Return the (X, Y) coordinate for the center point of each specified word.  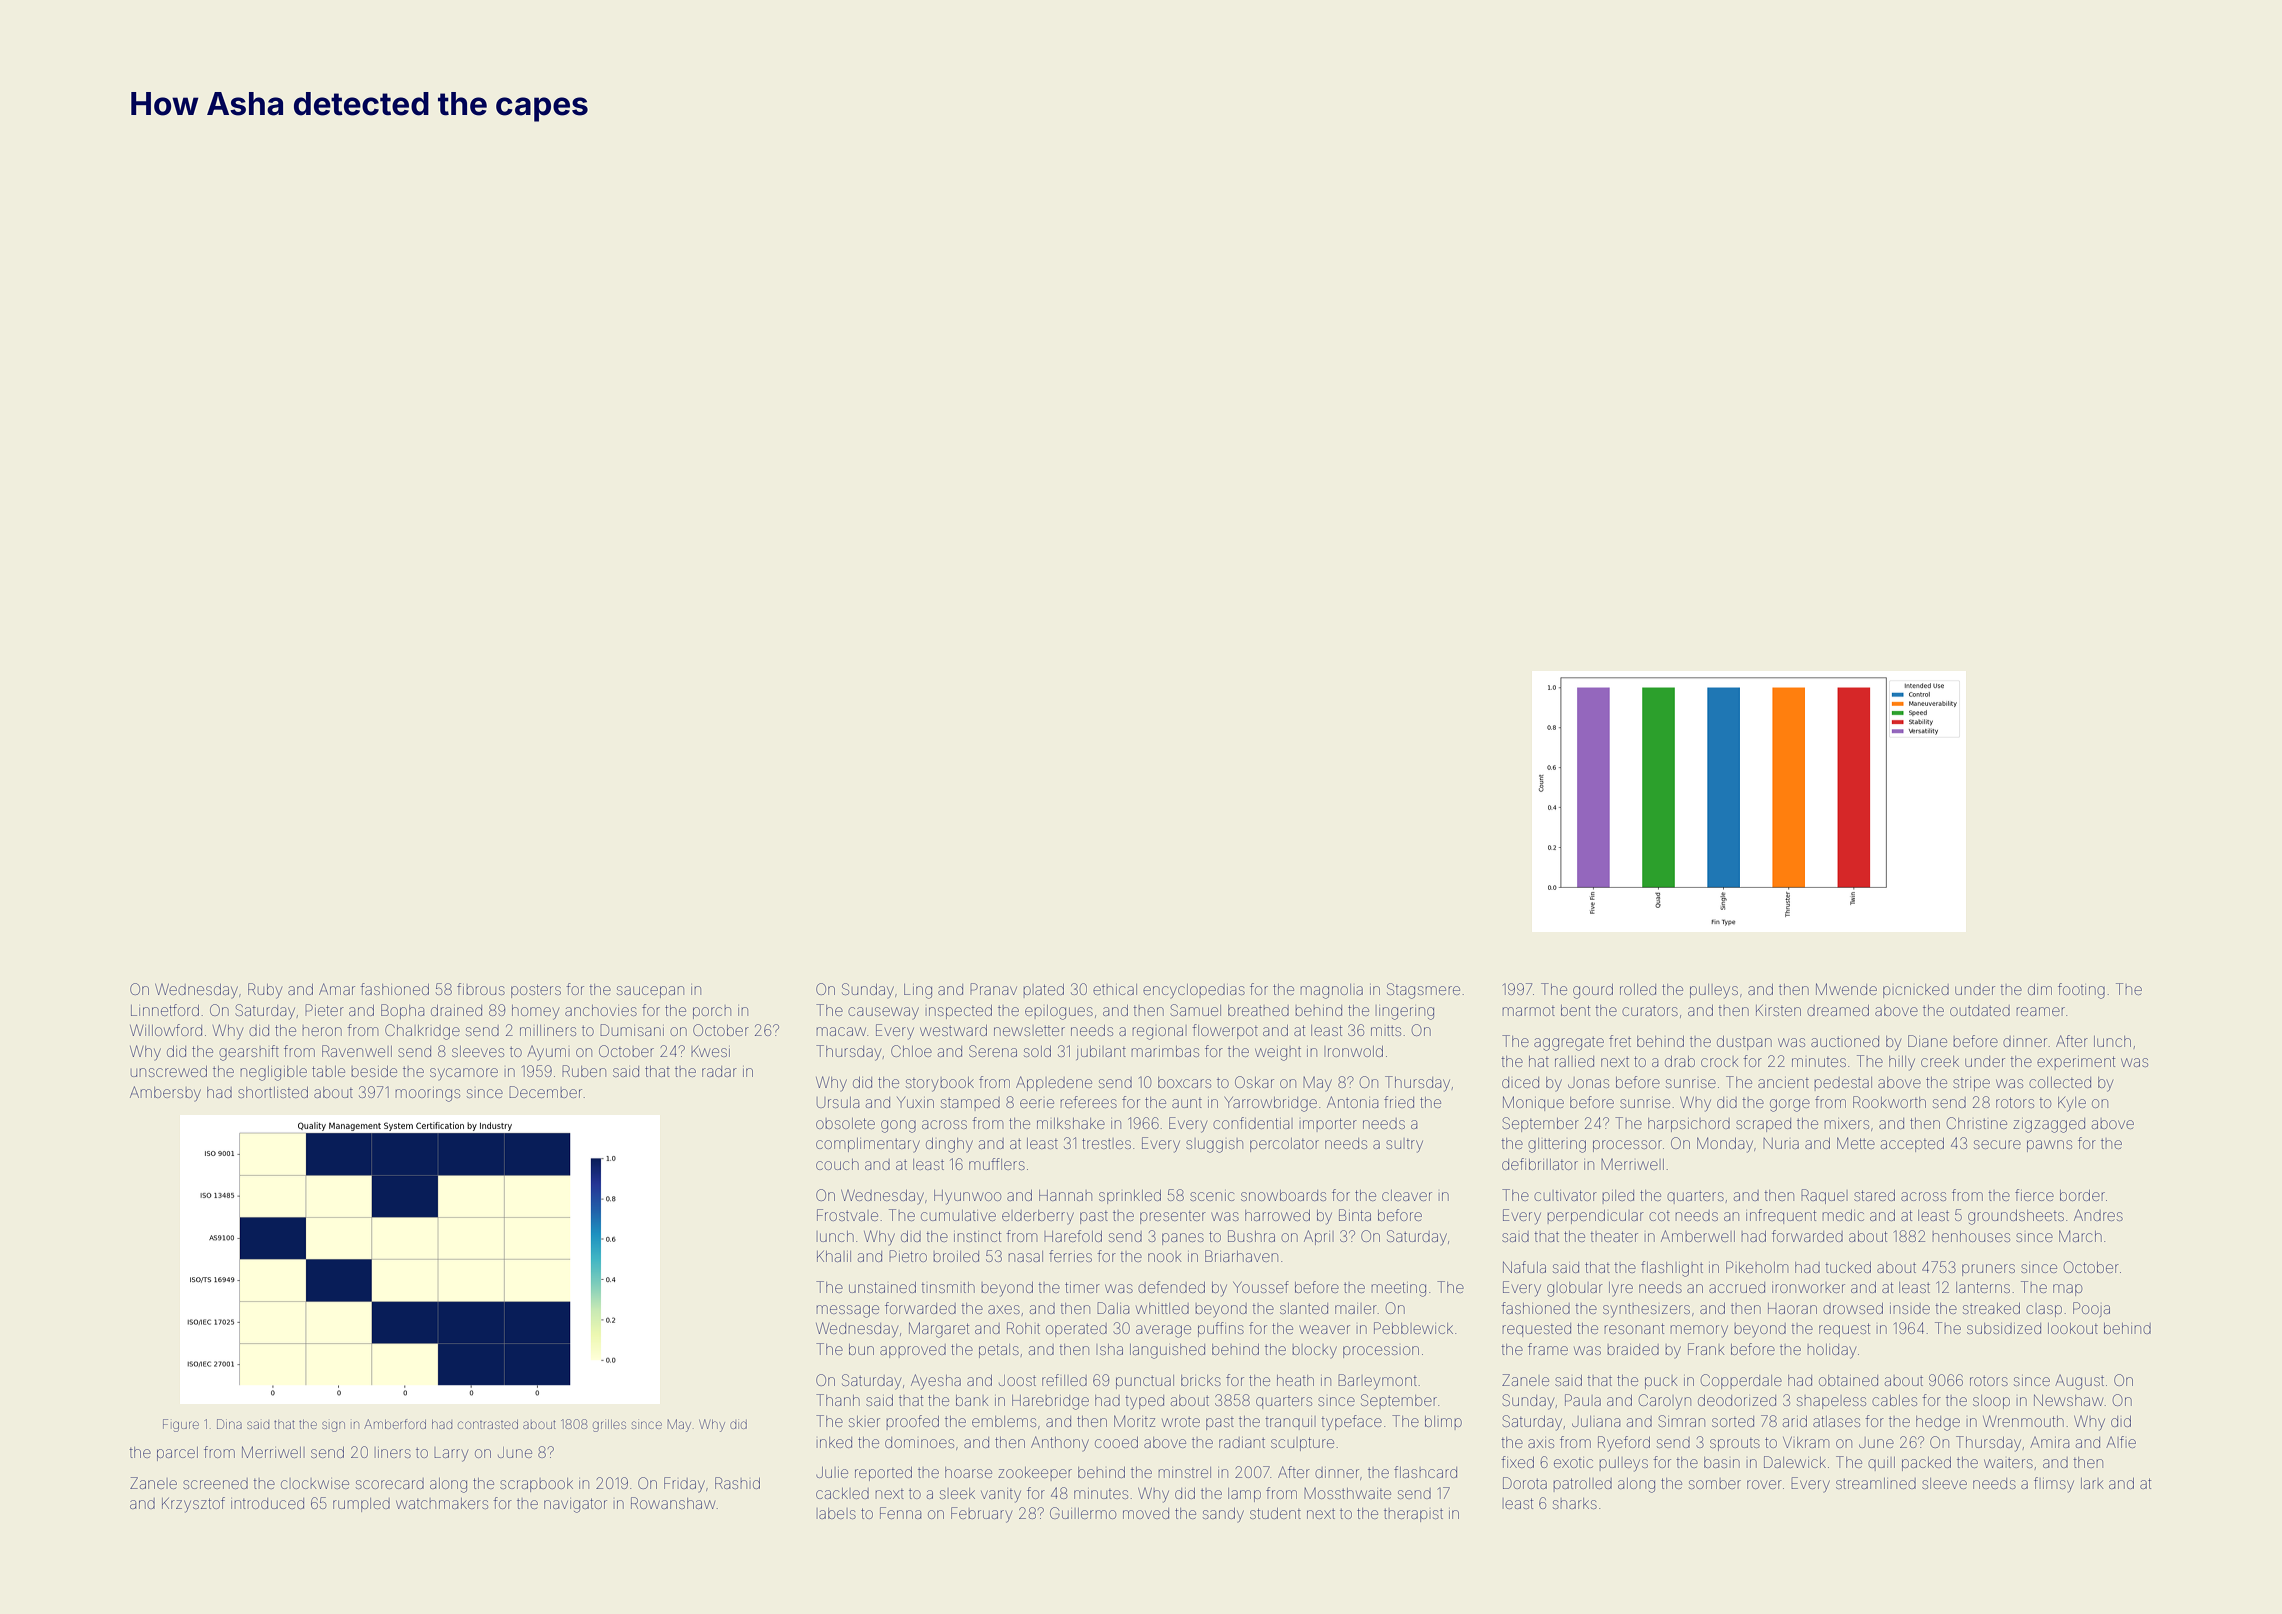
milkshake (1071, 1123)
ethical (1115, 989)
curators (1650, 1011)
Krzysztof (193, 1505)
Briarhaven (1241, 1256)
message (848, 1311)
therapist (1413, 1515)
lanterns (1983, 1287)
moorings (428, 1095)
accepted (1912, 1145)
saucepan (650, 992)
